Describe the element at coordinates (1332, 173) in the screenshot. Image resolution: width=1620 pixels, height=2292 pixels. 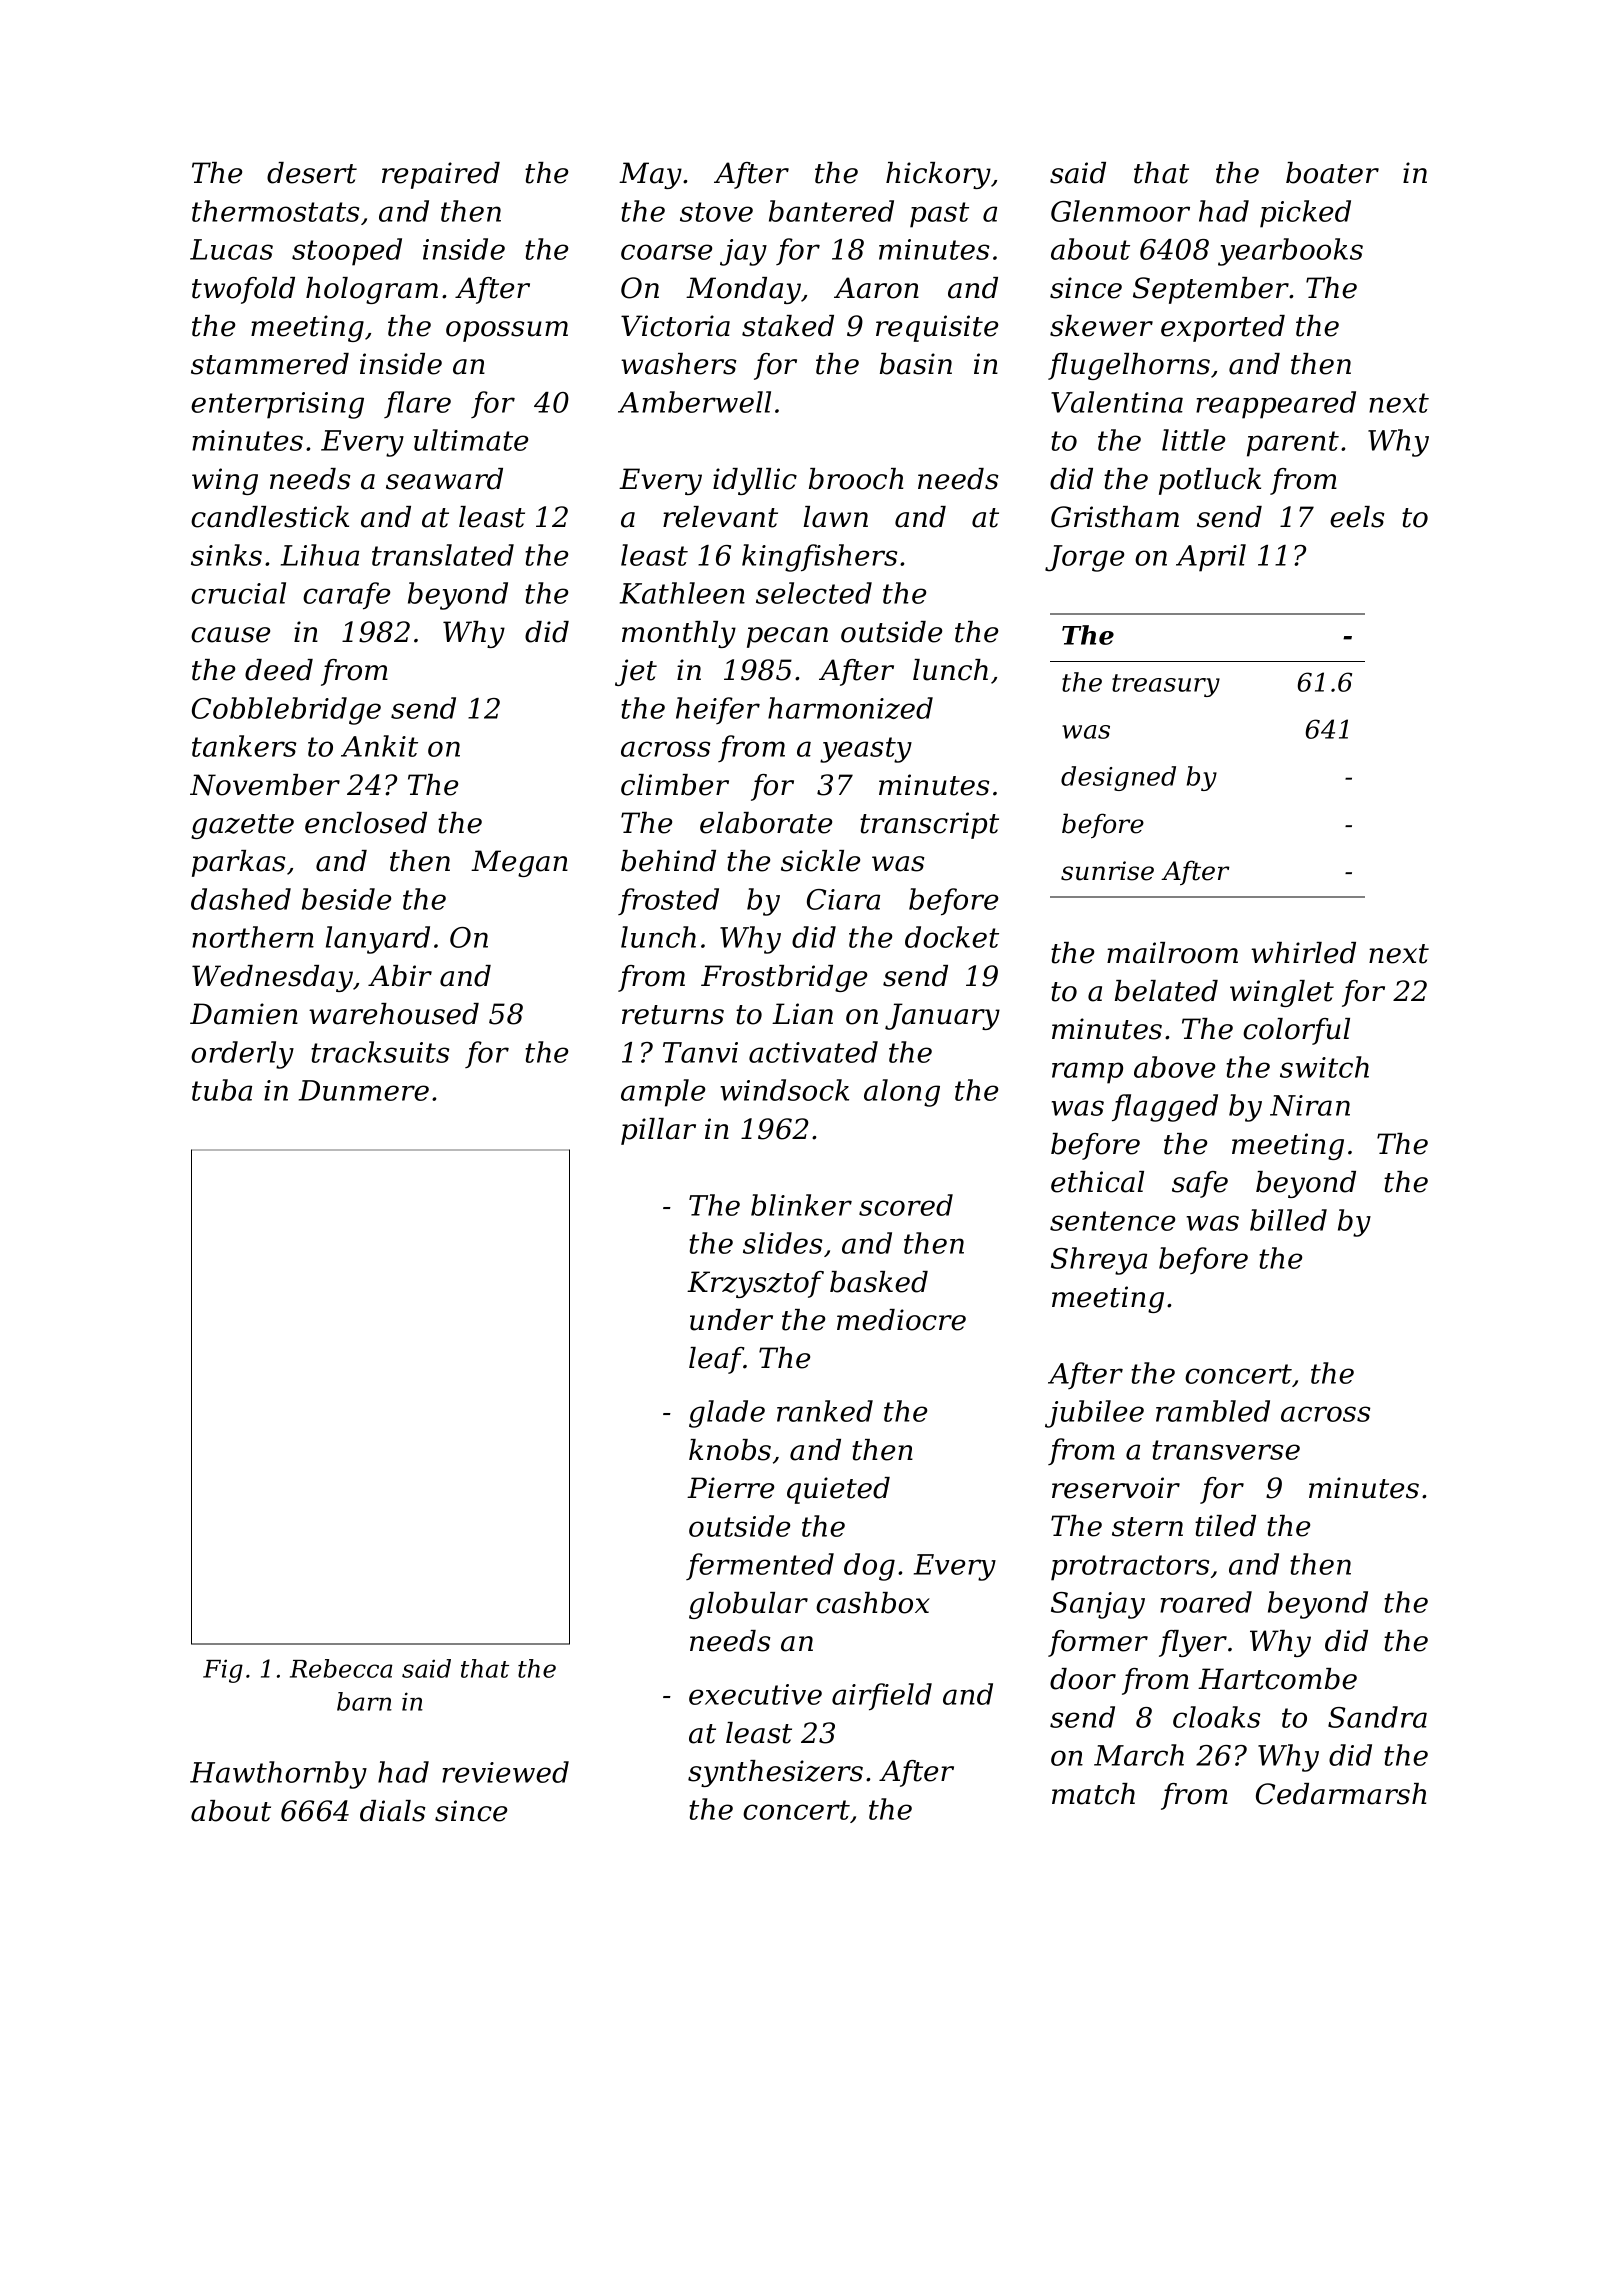
I see `boater` at that location.
